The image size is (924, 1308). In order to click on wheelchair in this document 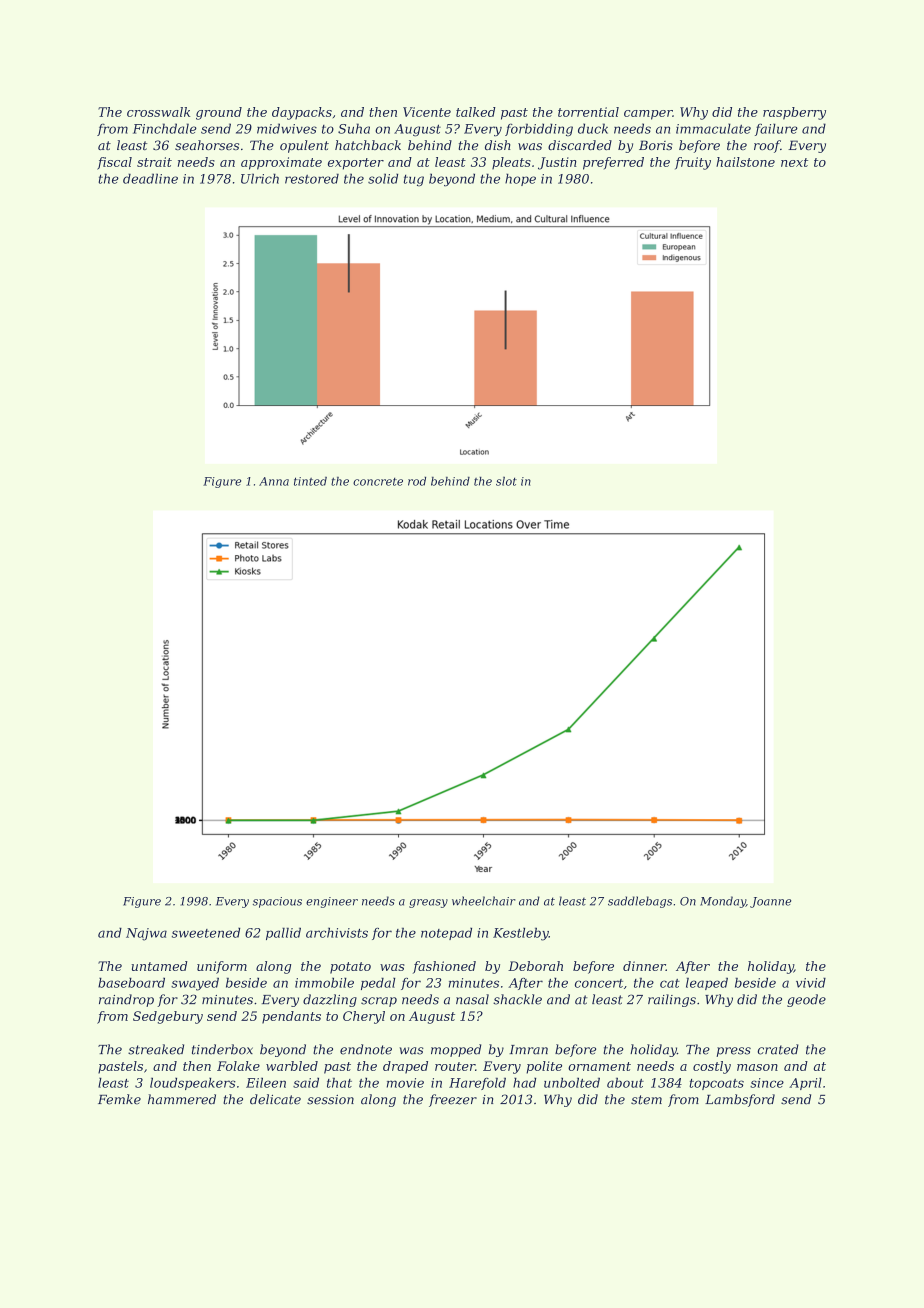, I will do `click(484, 901)`.
